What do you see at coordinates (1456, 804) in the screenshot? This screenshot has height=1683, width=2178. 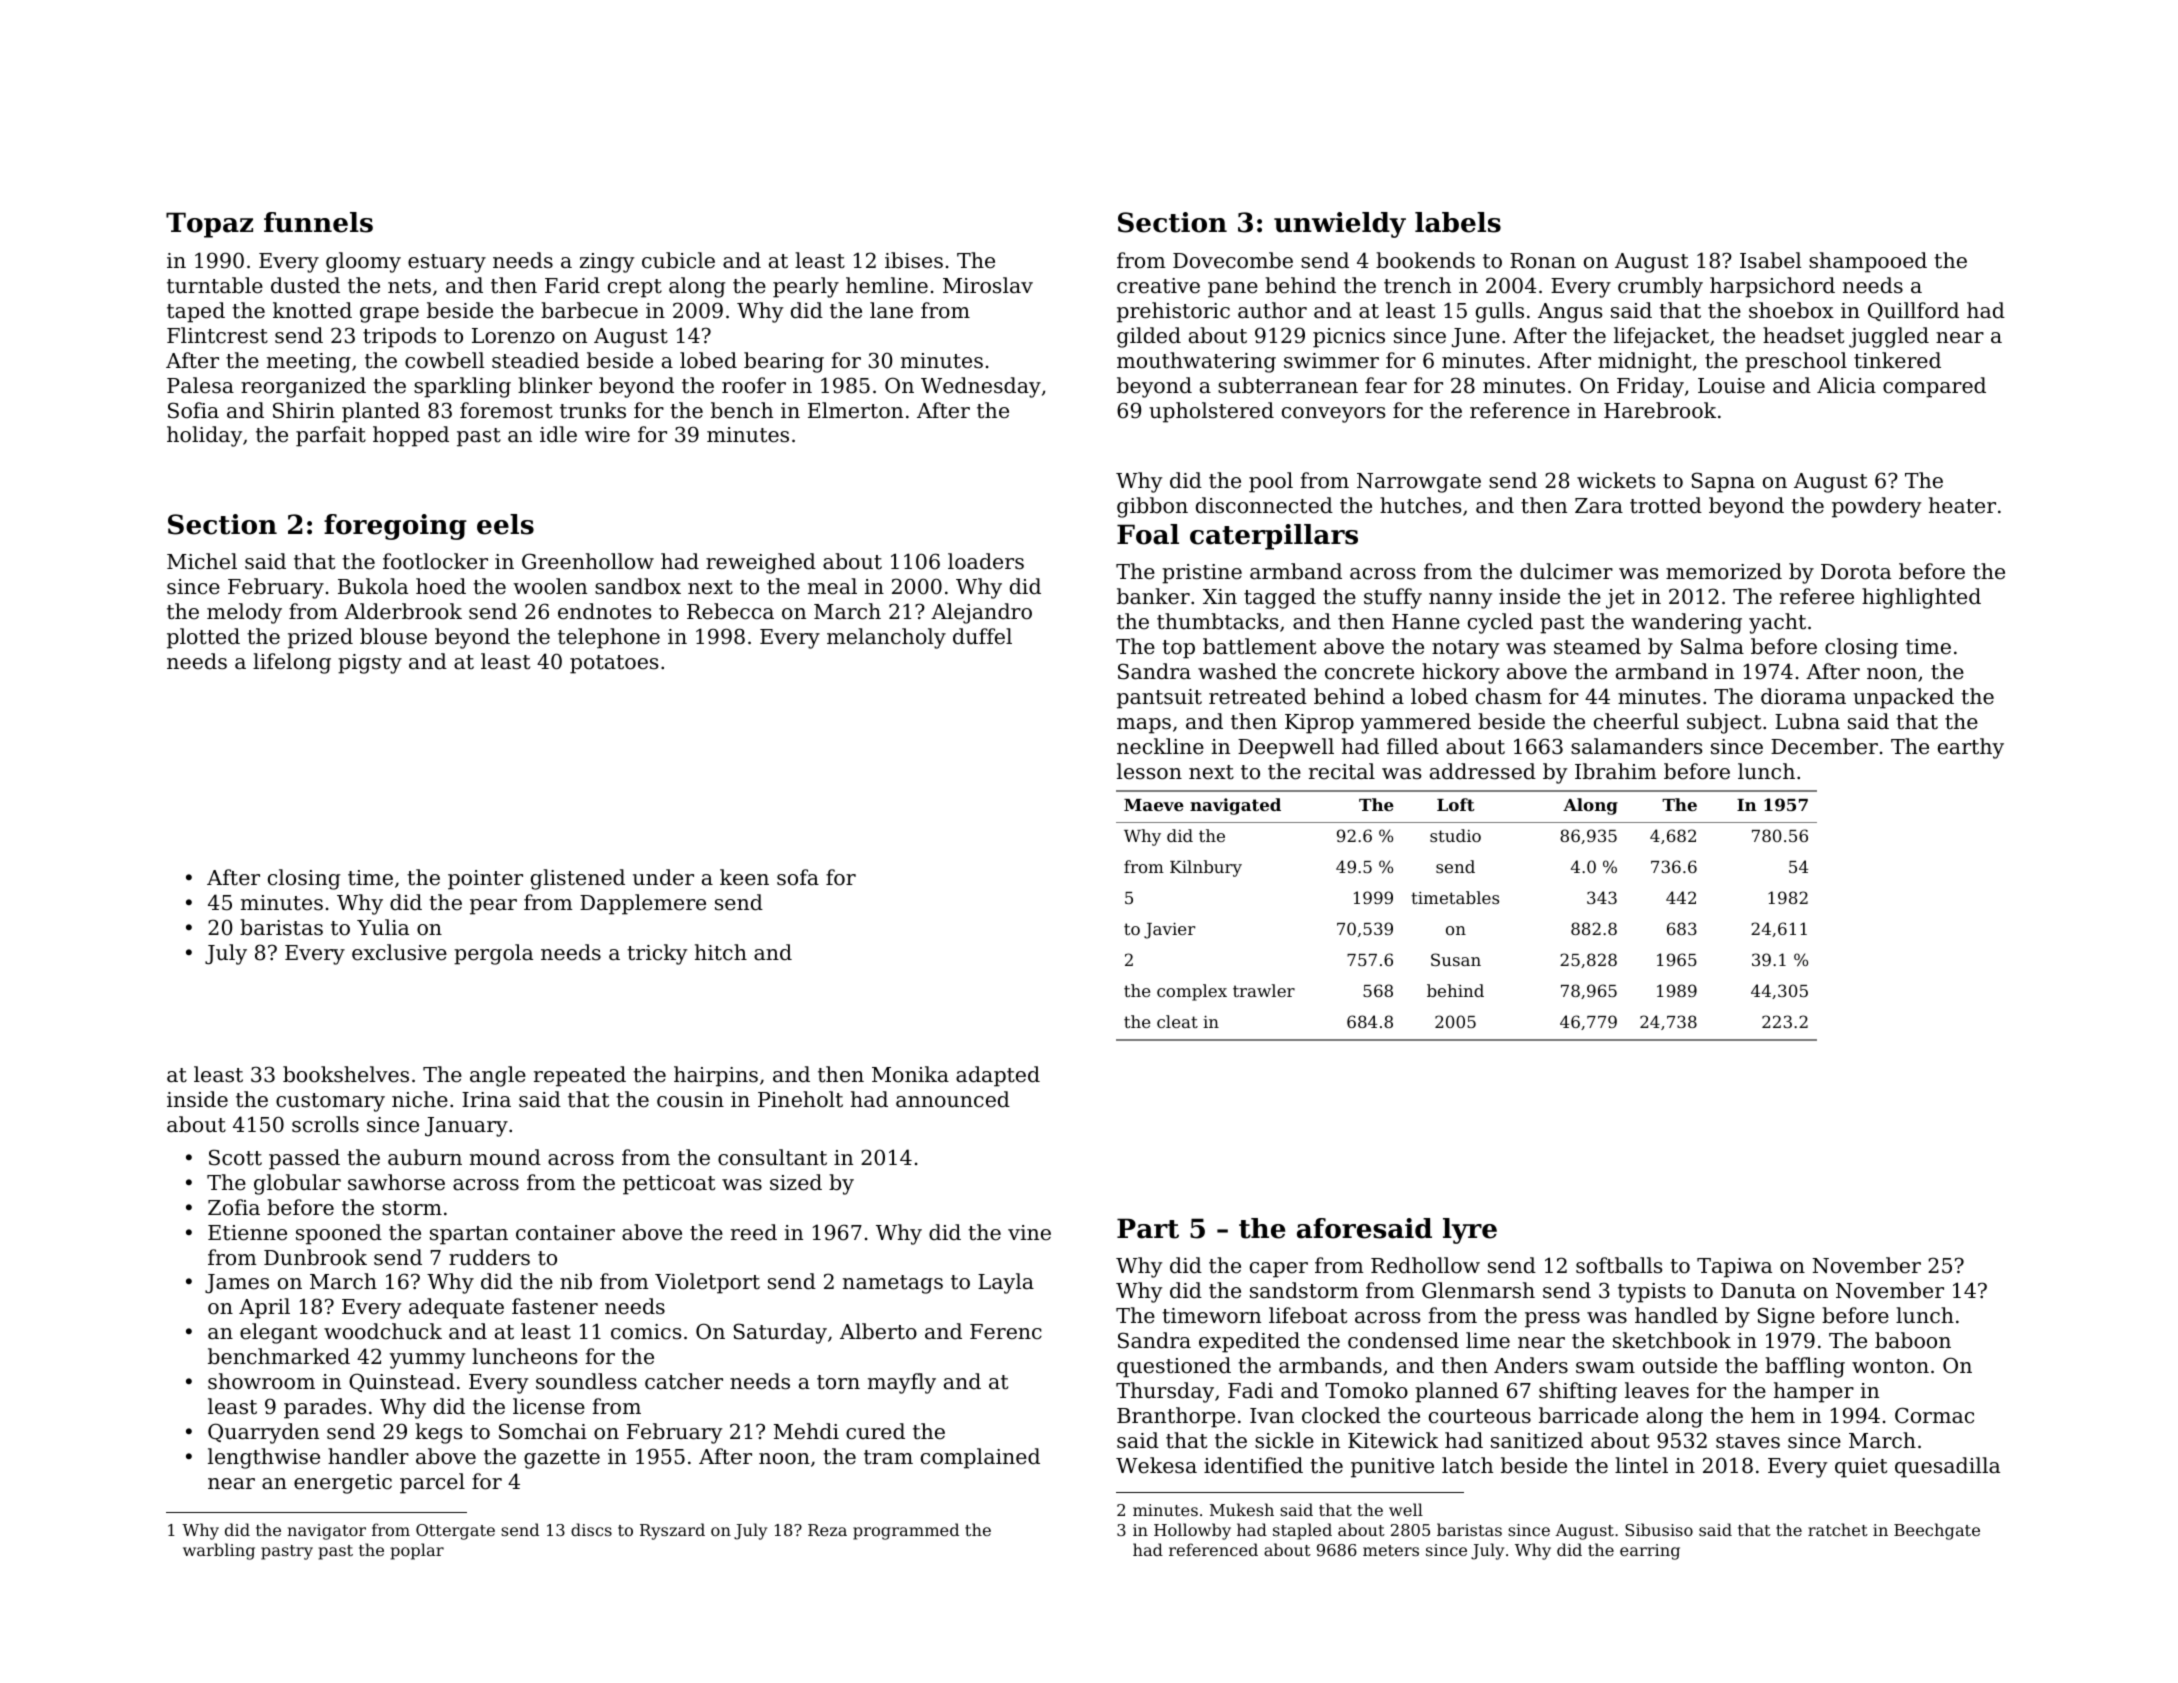 I see `Loft` at bounding box center [1456, 804].
